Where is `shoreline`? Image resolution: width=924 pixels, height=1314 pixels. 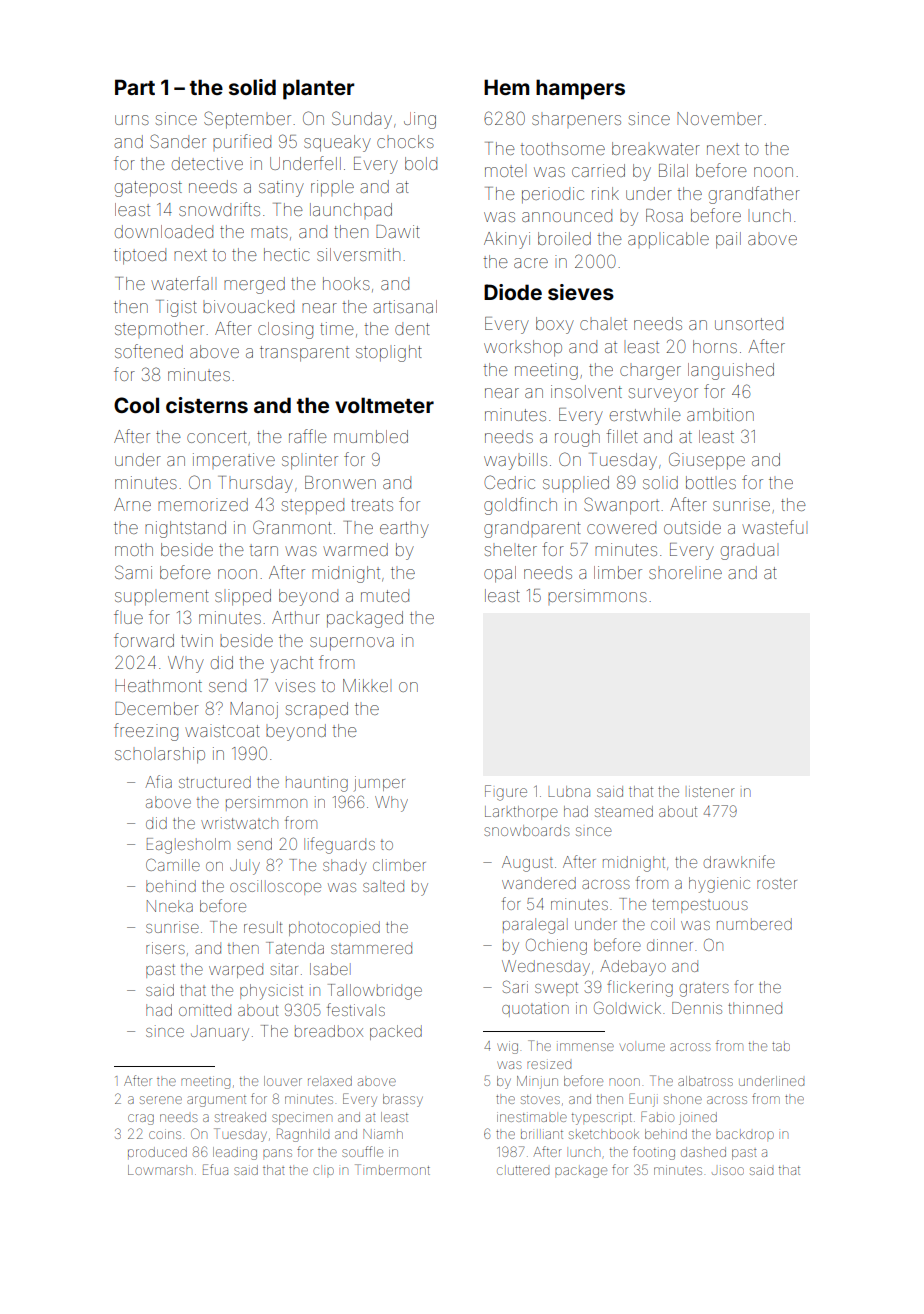 shoreline is located at coordinates (685, 572).
